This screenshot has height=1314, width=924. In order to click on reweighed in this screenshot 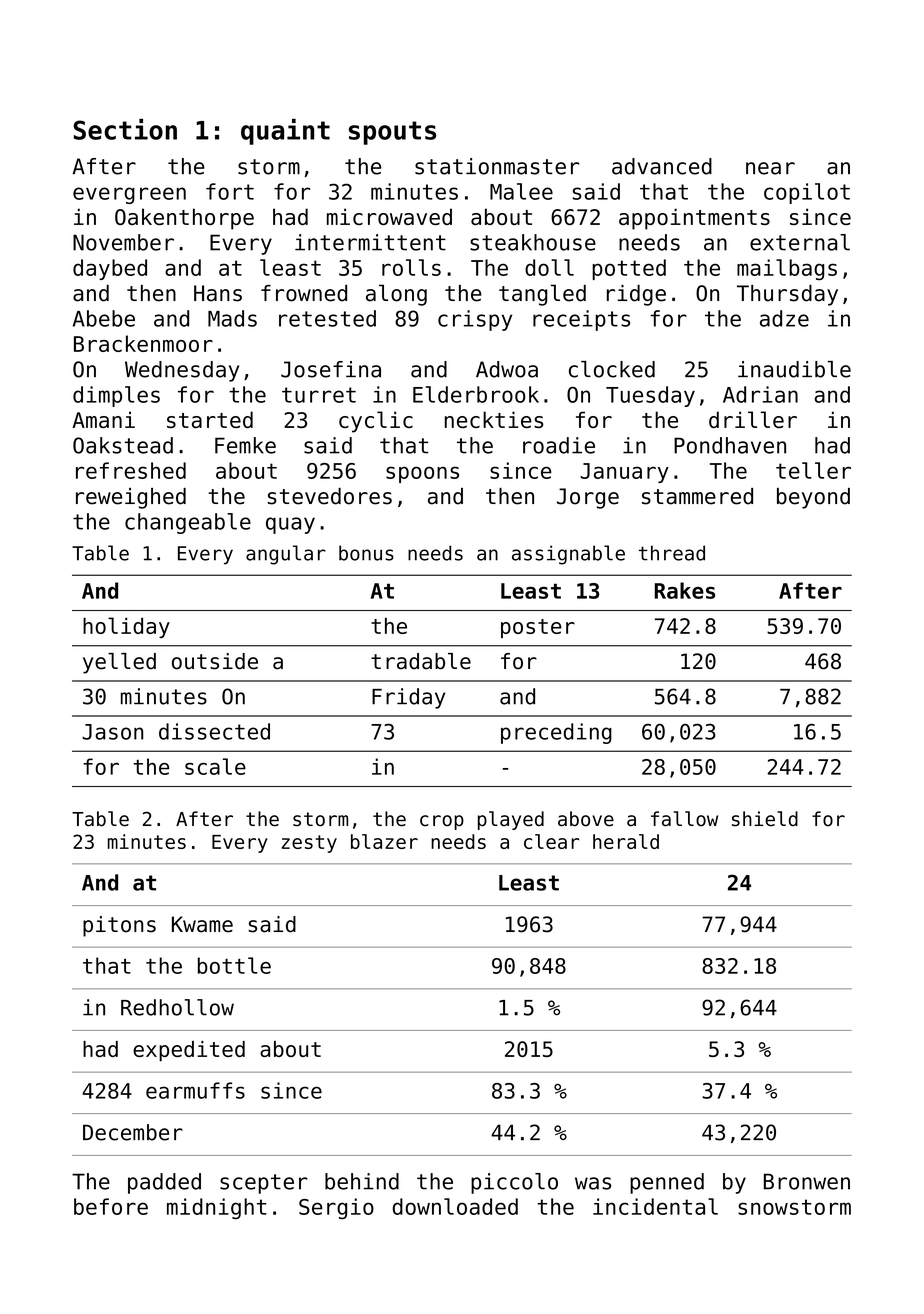, I will do `click(131, 498)`.
